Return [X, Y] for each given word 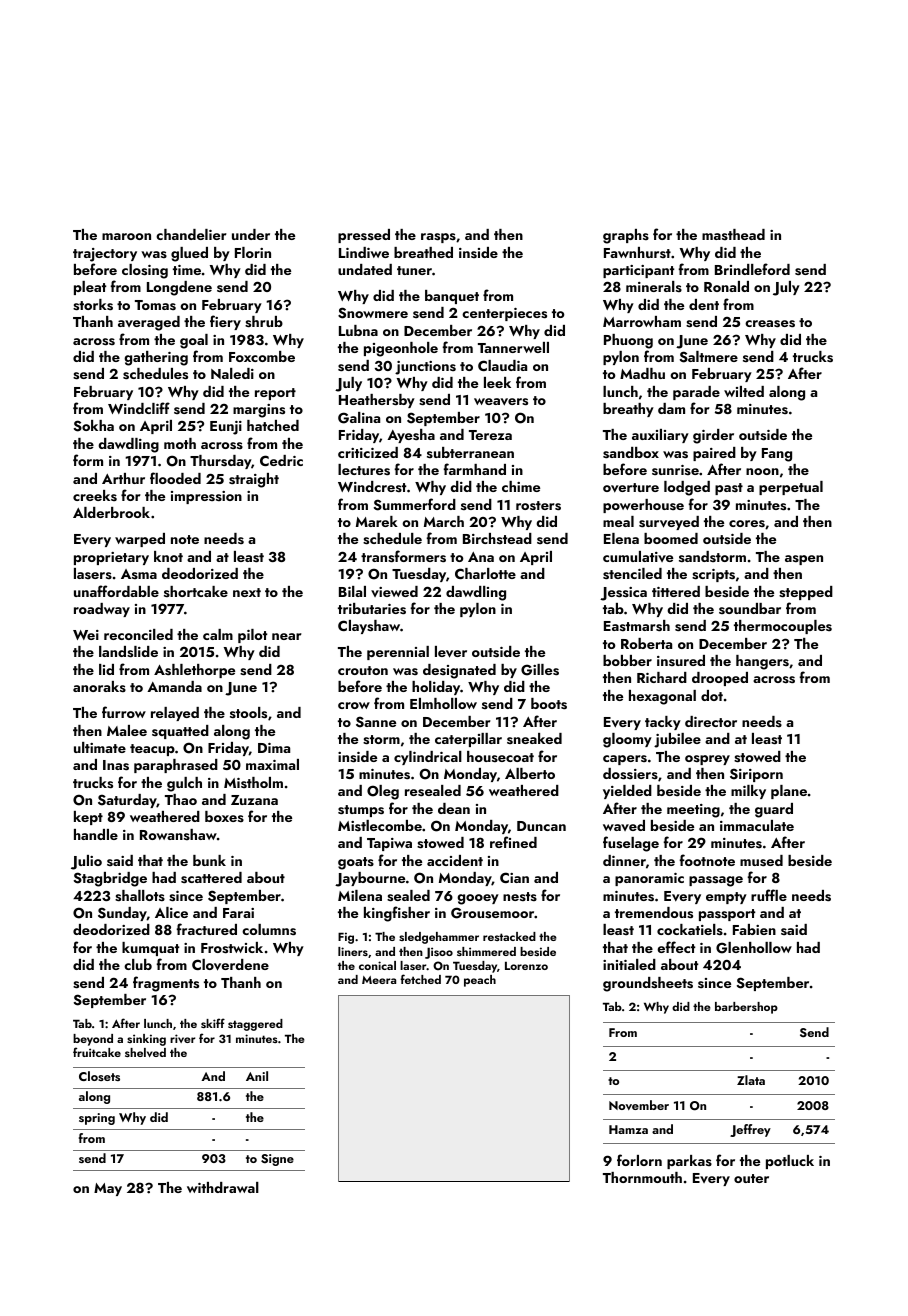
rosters [538, 506]
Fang [777, 455]
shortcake [196, 591]
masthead [733, 234]
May [108, 1189]
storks [93, 305]
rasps [438, 238]
